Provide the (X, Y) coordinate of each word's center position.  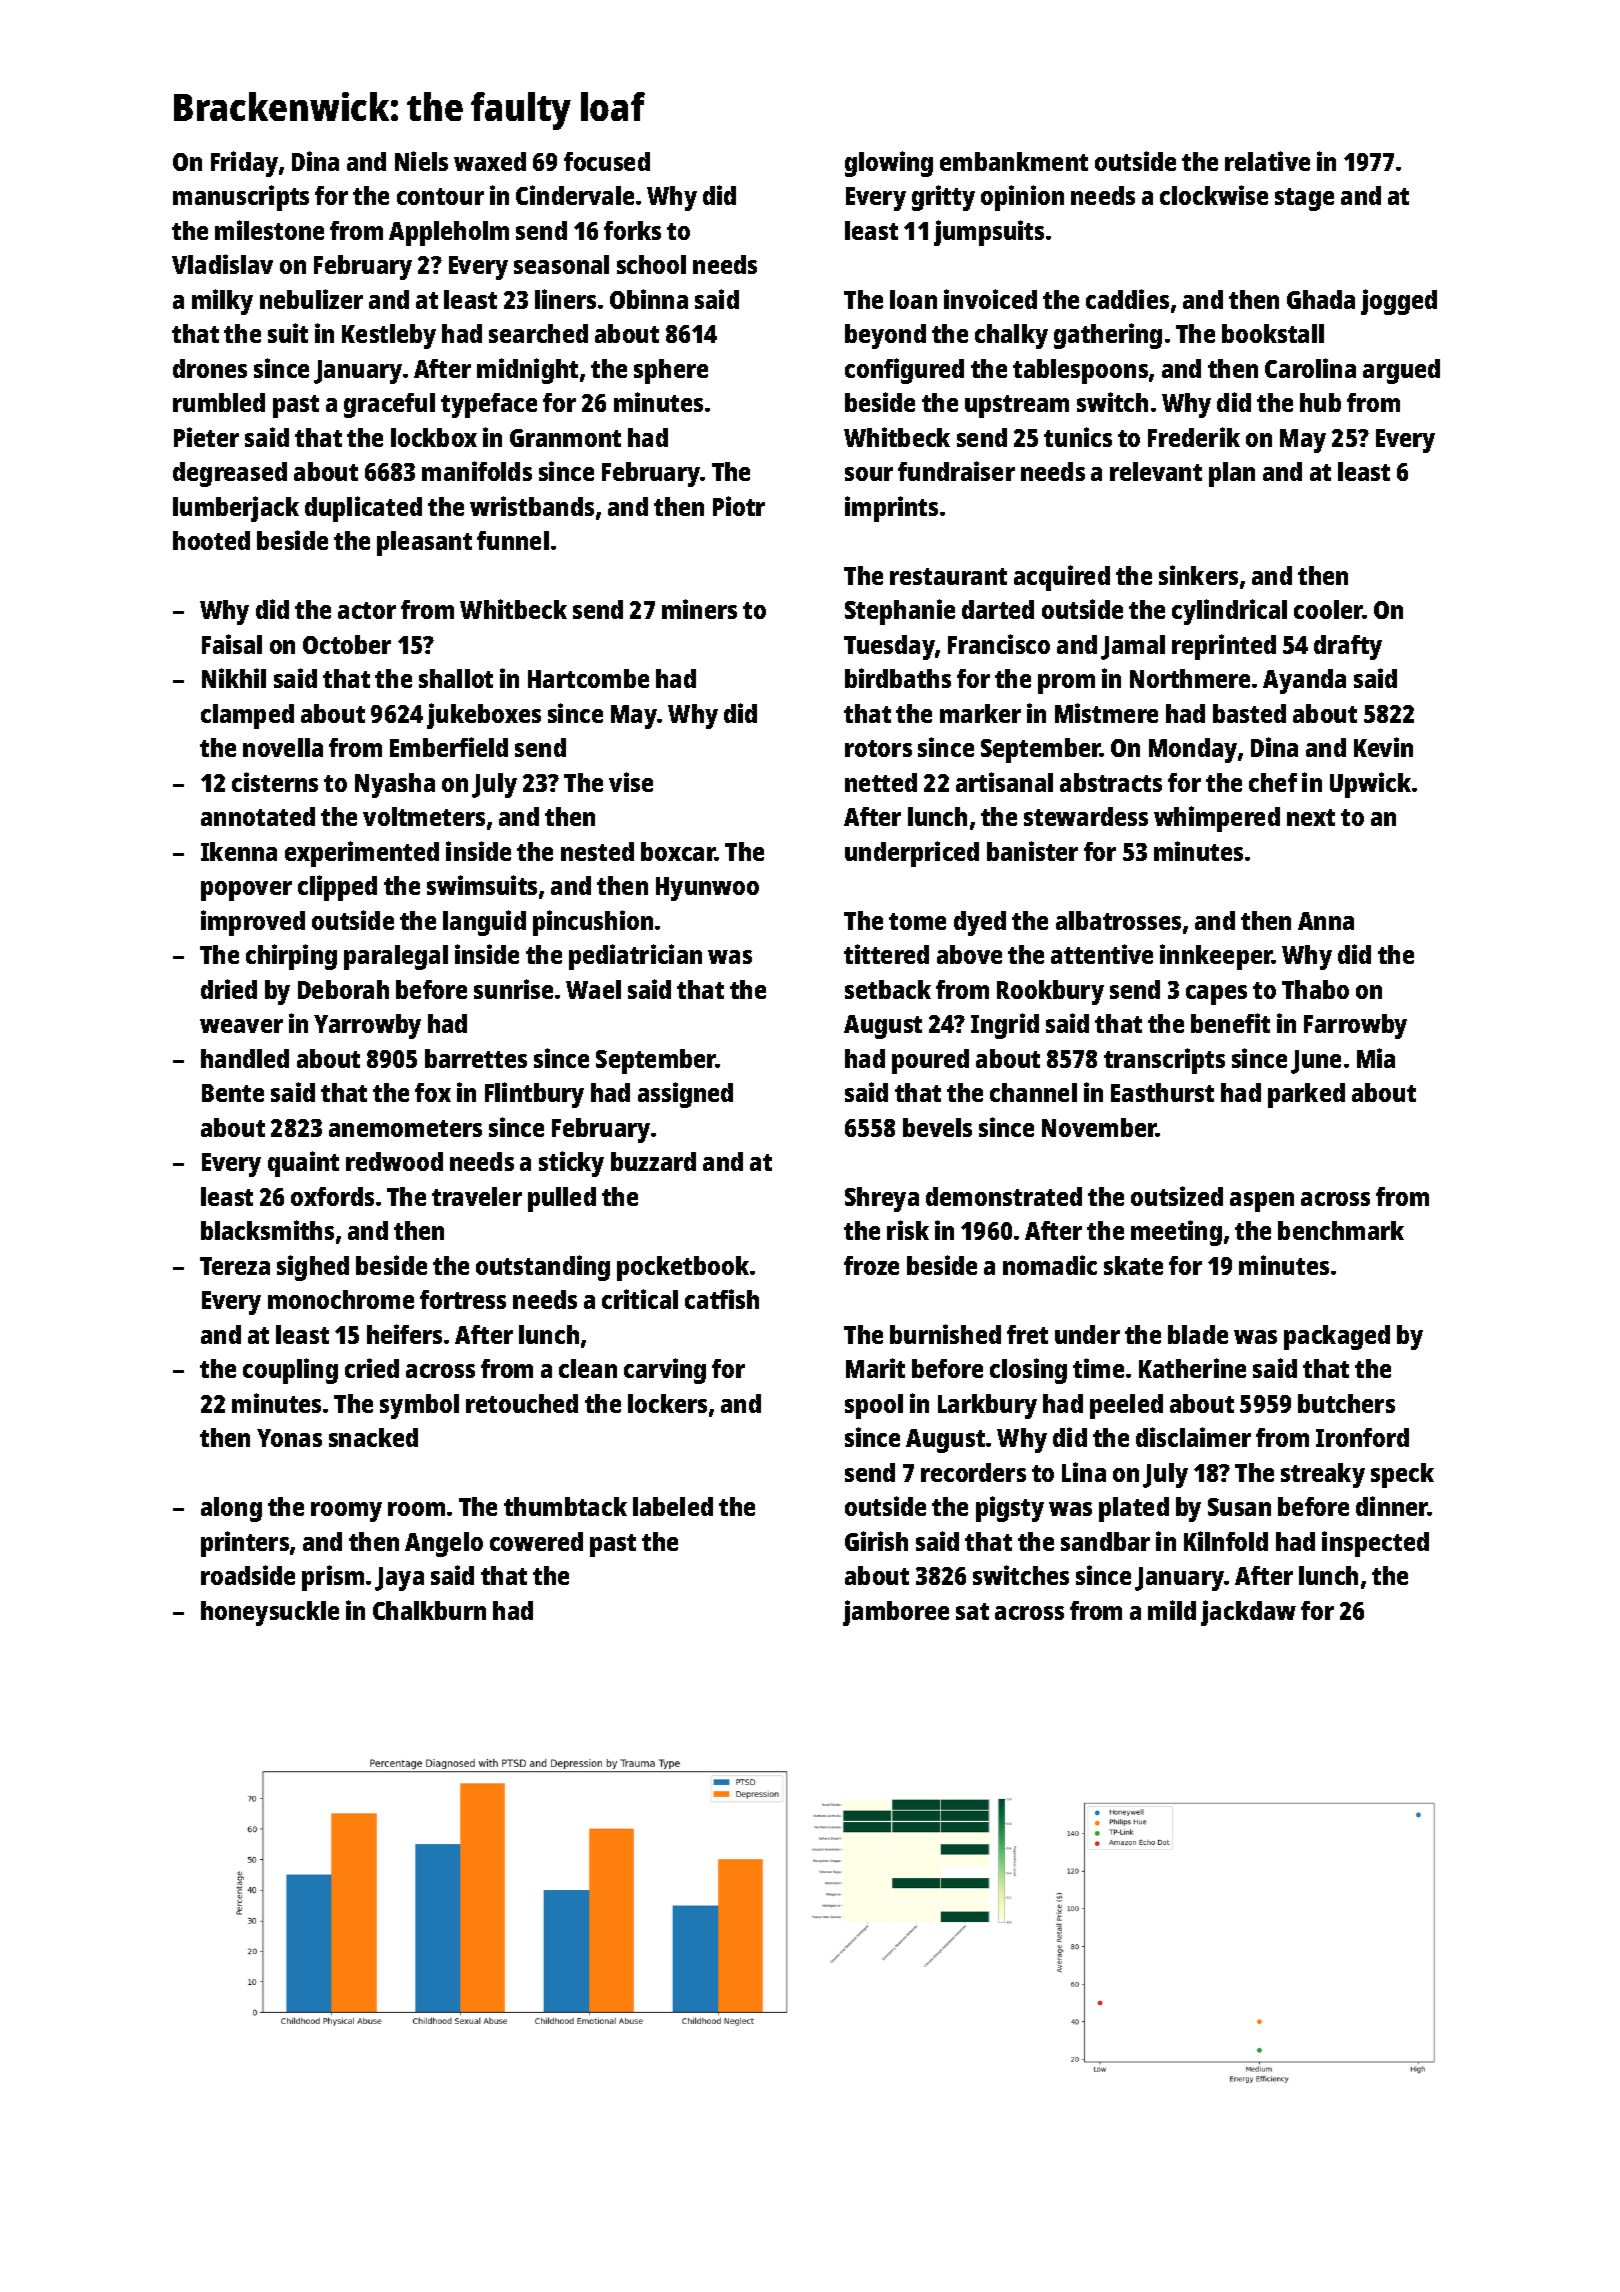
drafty (1348, 647)
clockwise (1214, 195)
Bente (233, 1093)
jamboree (896, 1613)
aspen (1262, 1202)
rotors (878, 748)
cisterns (275, 782)
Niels (421, 161)
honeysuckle (270, 1613)
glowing (889, 164)
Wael (593, 989)
